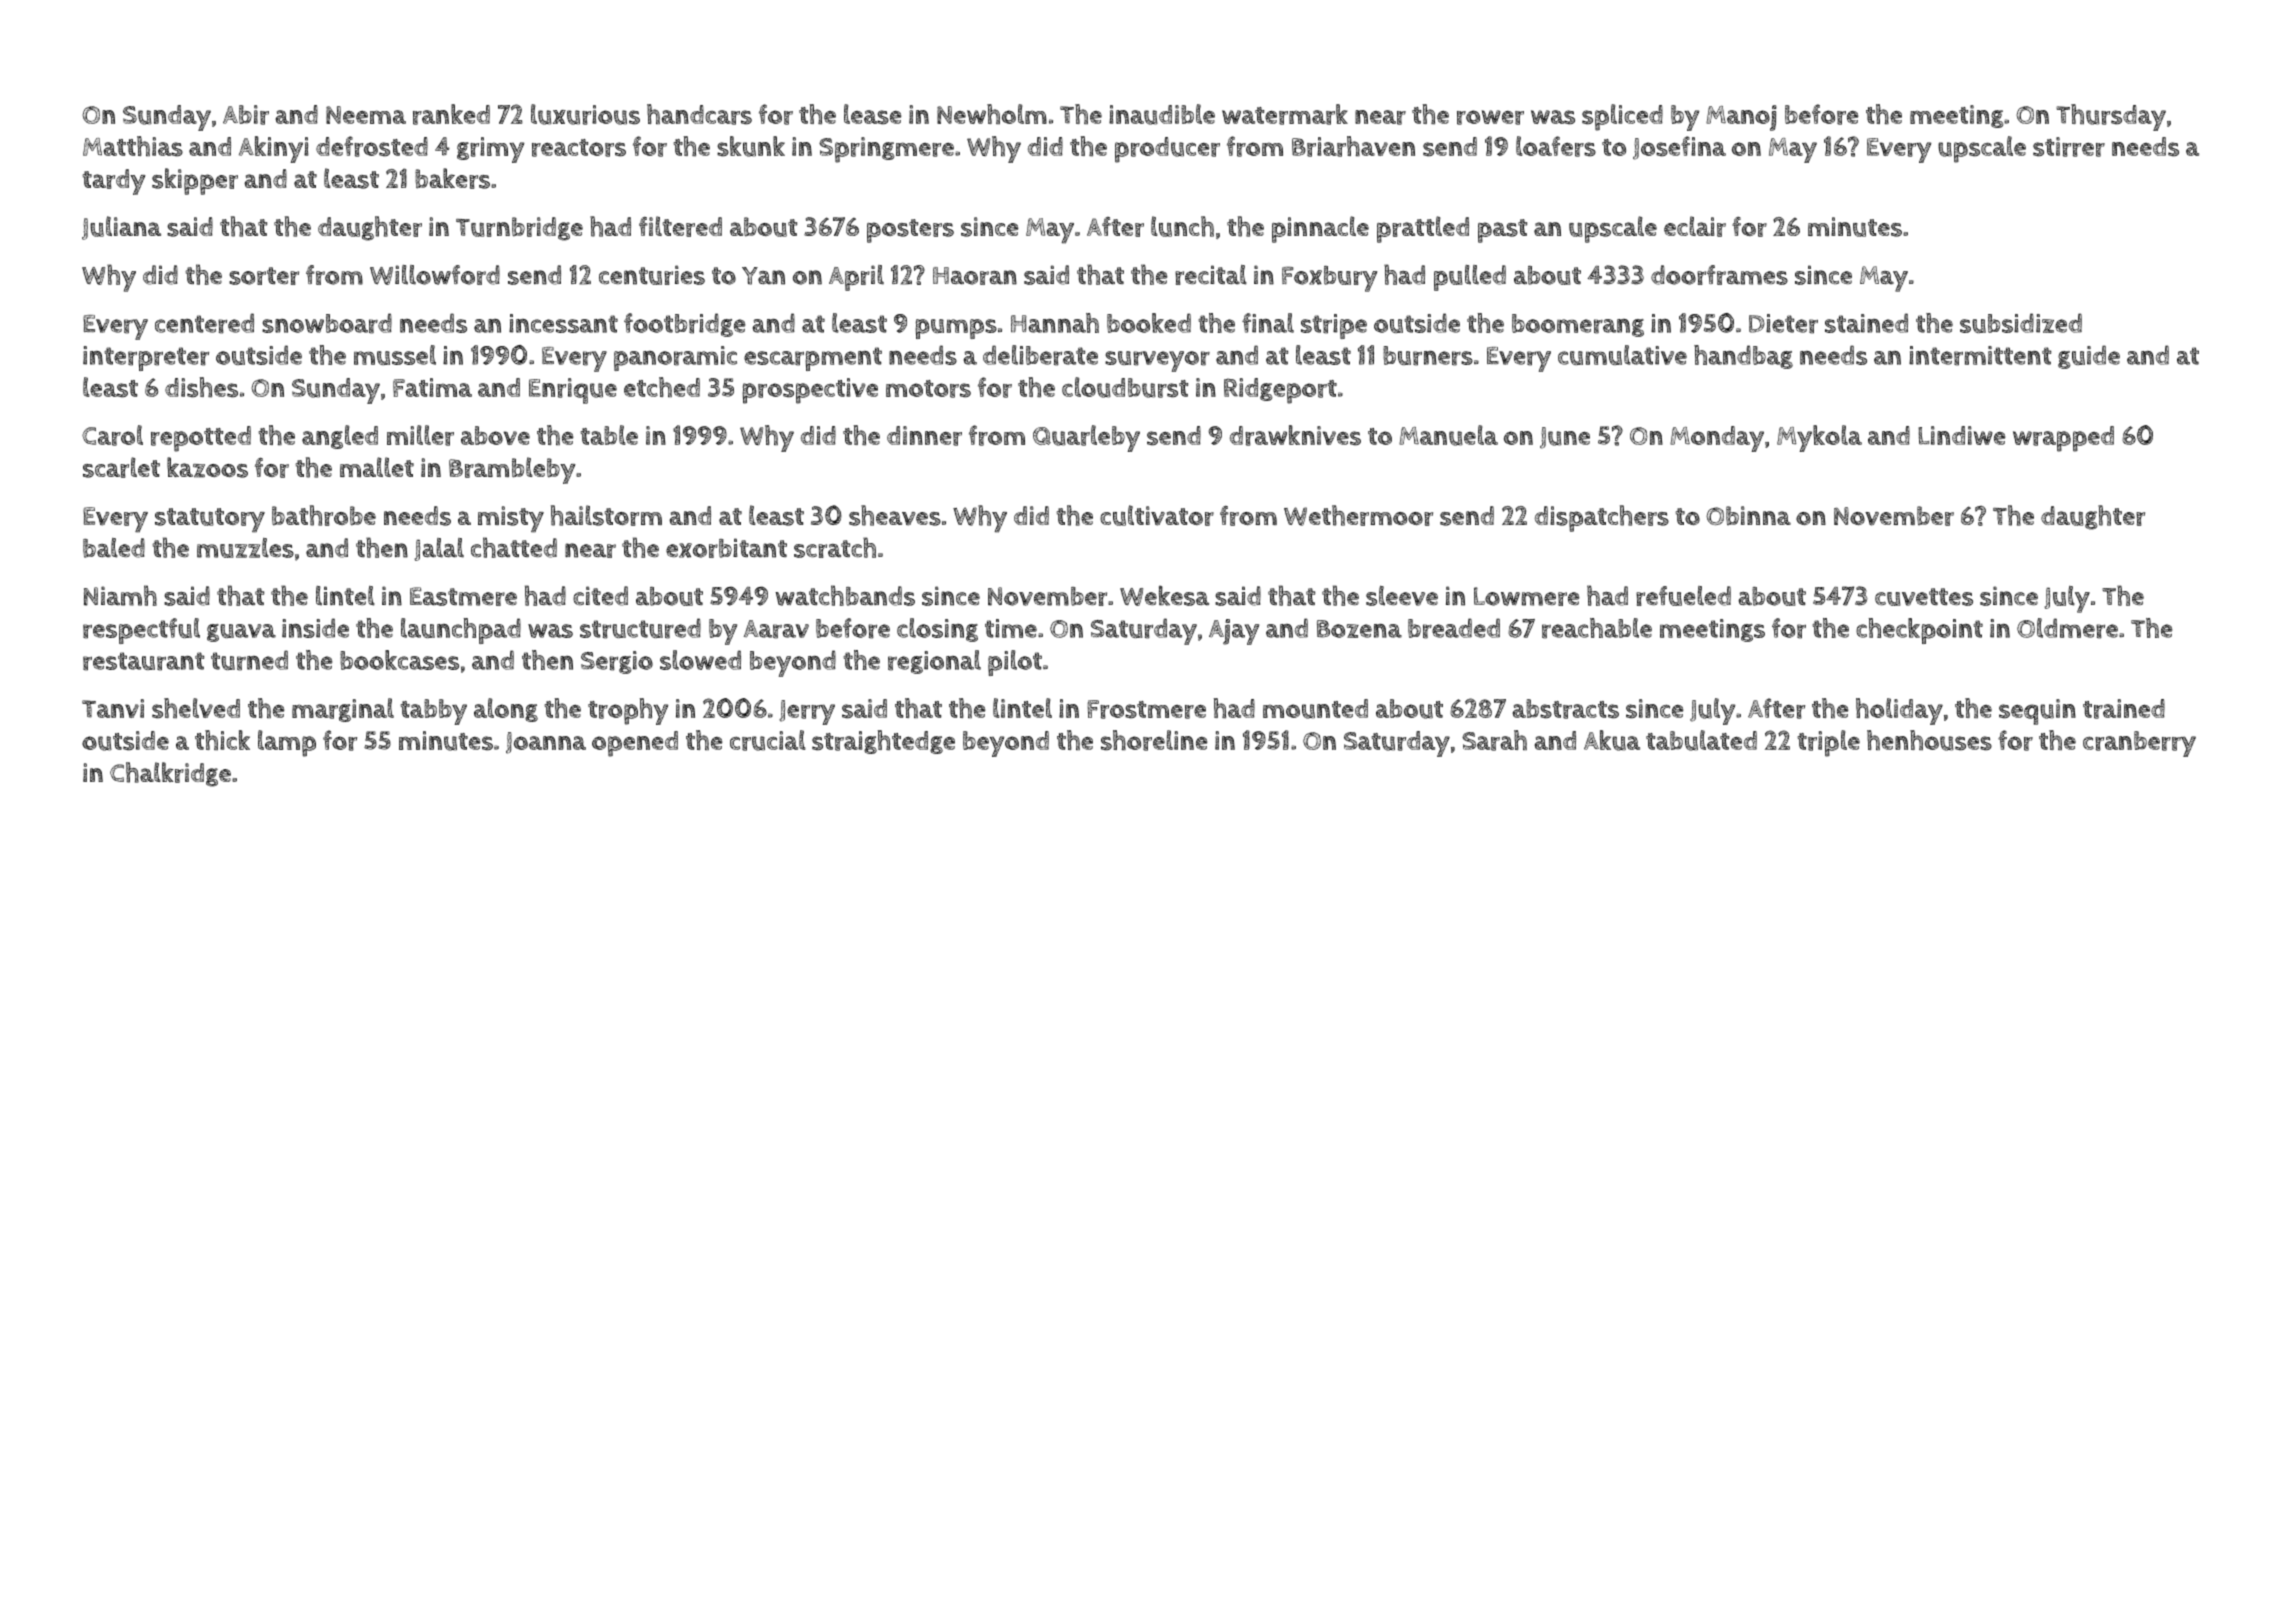 This document has height=1620, width=2292. Describe the element at coordinates (170, 774) in the document. I see `Chalkridge` at that location.
